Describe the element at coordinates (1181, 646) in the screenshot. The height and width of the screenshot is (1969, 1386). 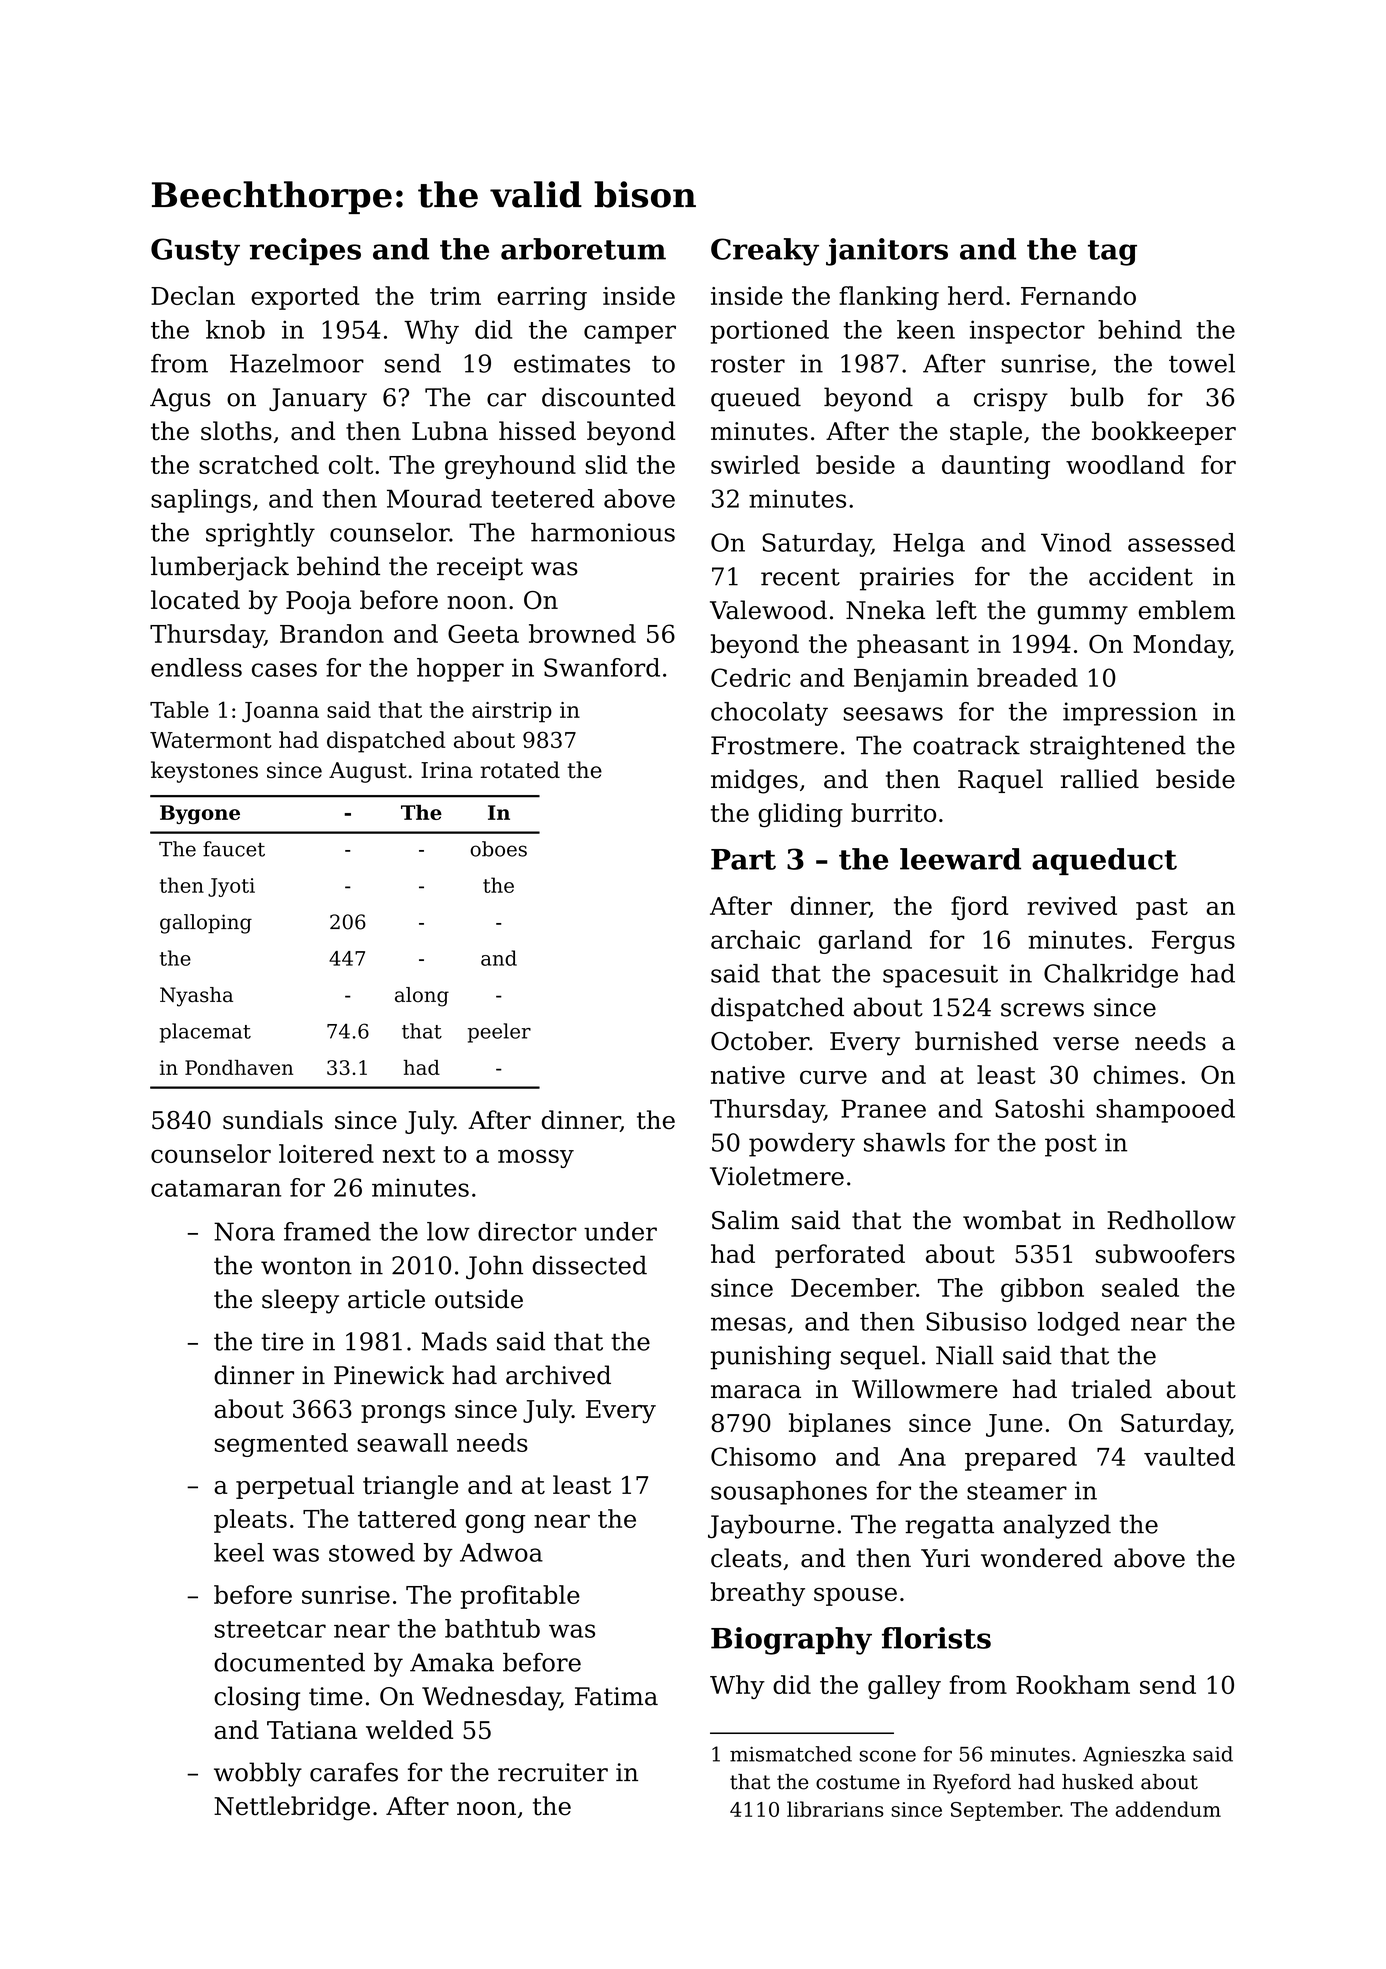
I see `Monday` at that location.
